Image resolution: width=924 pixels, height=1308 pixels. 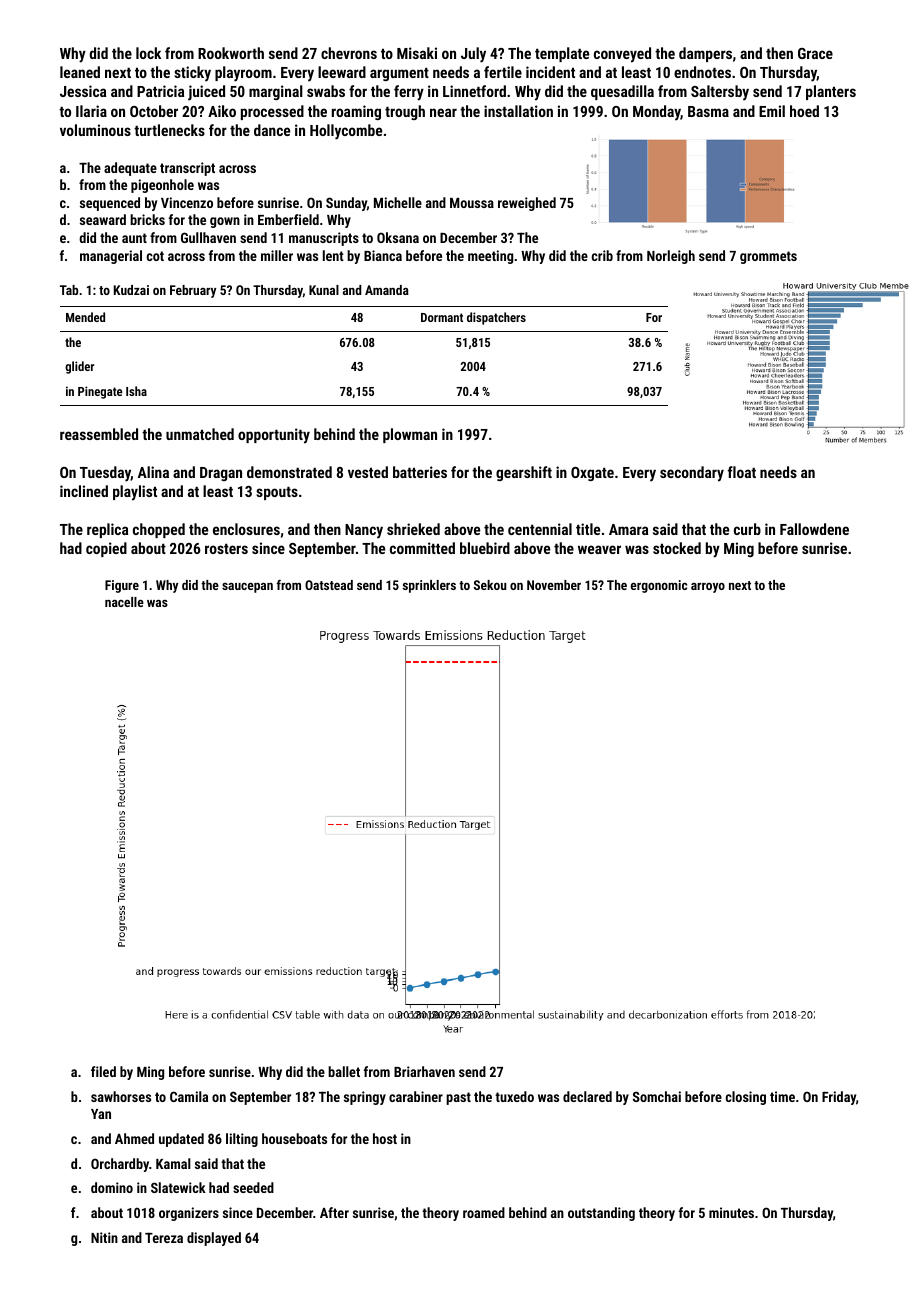 I want to click on Oatstead, so click(x=329, y=585).
